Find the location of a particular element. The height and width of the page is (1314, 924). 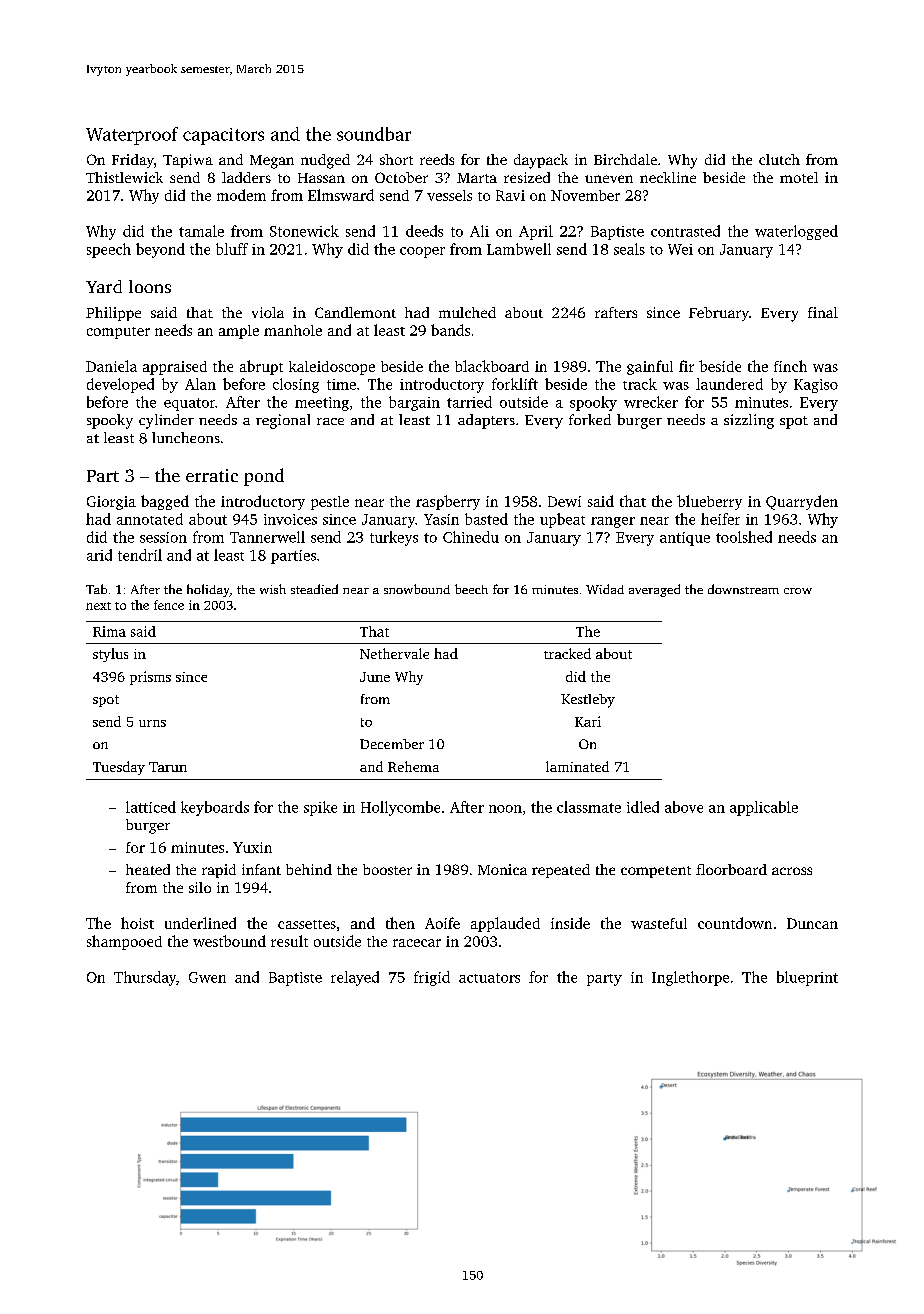

actuators is located at coordinates (489, 978).
